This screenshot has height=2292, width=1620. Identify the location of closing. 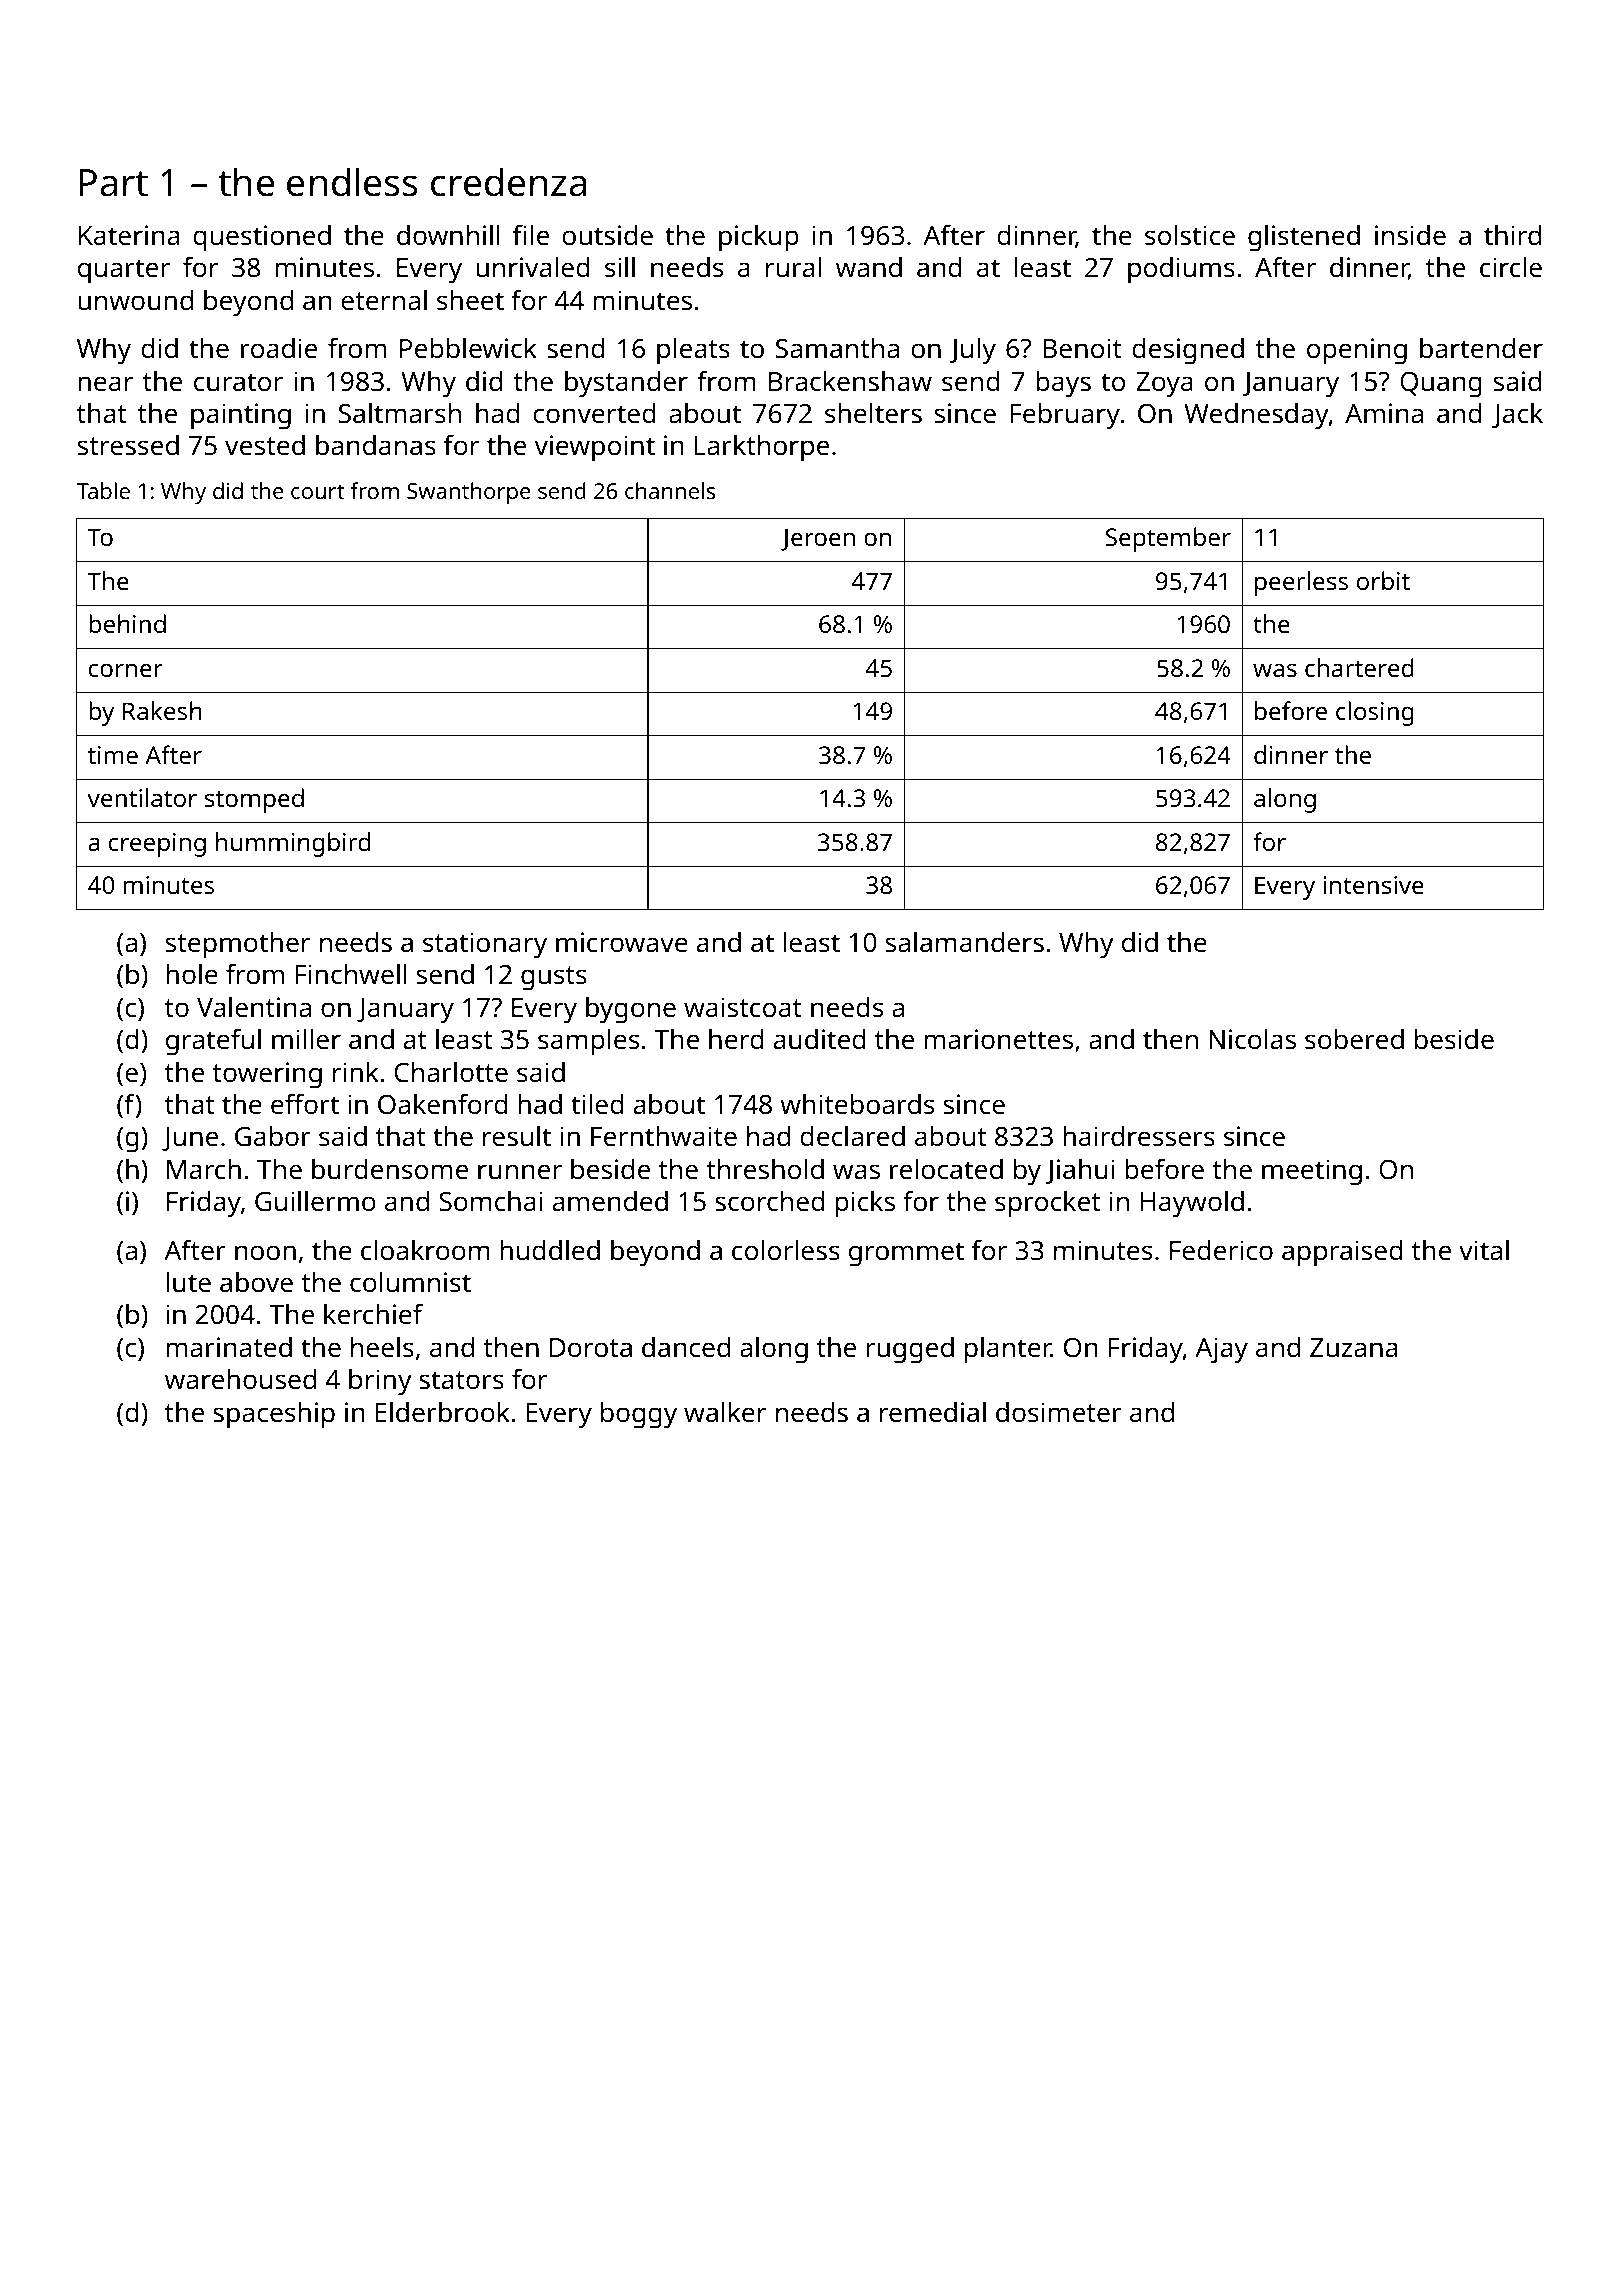
(1375, 713).
